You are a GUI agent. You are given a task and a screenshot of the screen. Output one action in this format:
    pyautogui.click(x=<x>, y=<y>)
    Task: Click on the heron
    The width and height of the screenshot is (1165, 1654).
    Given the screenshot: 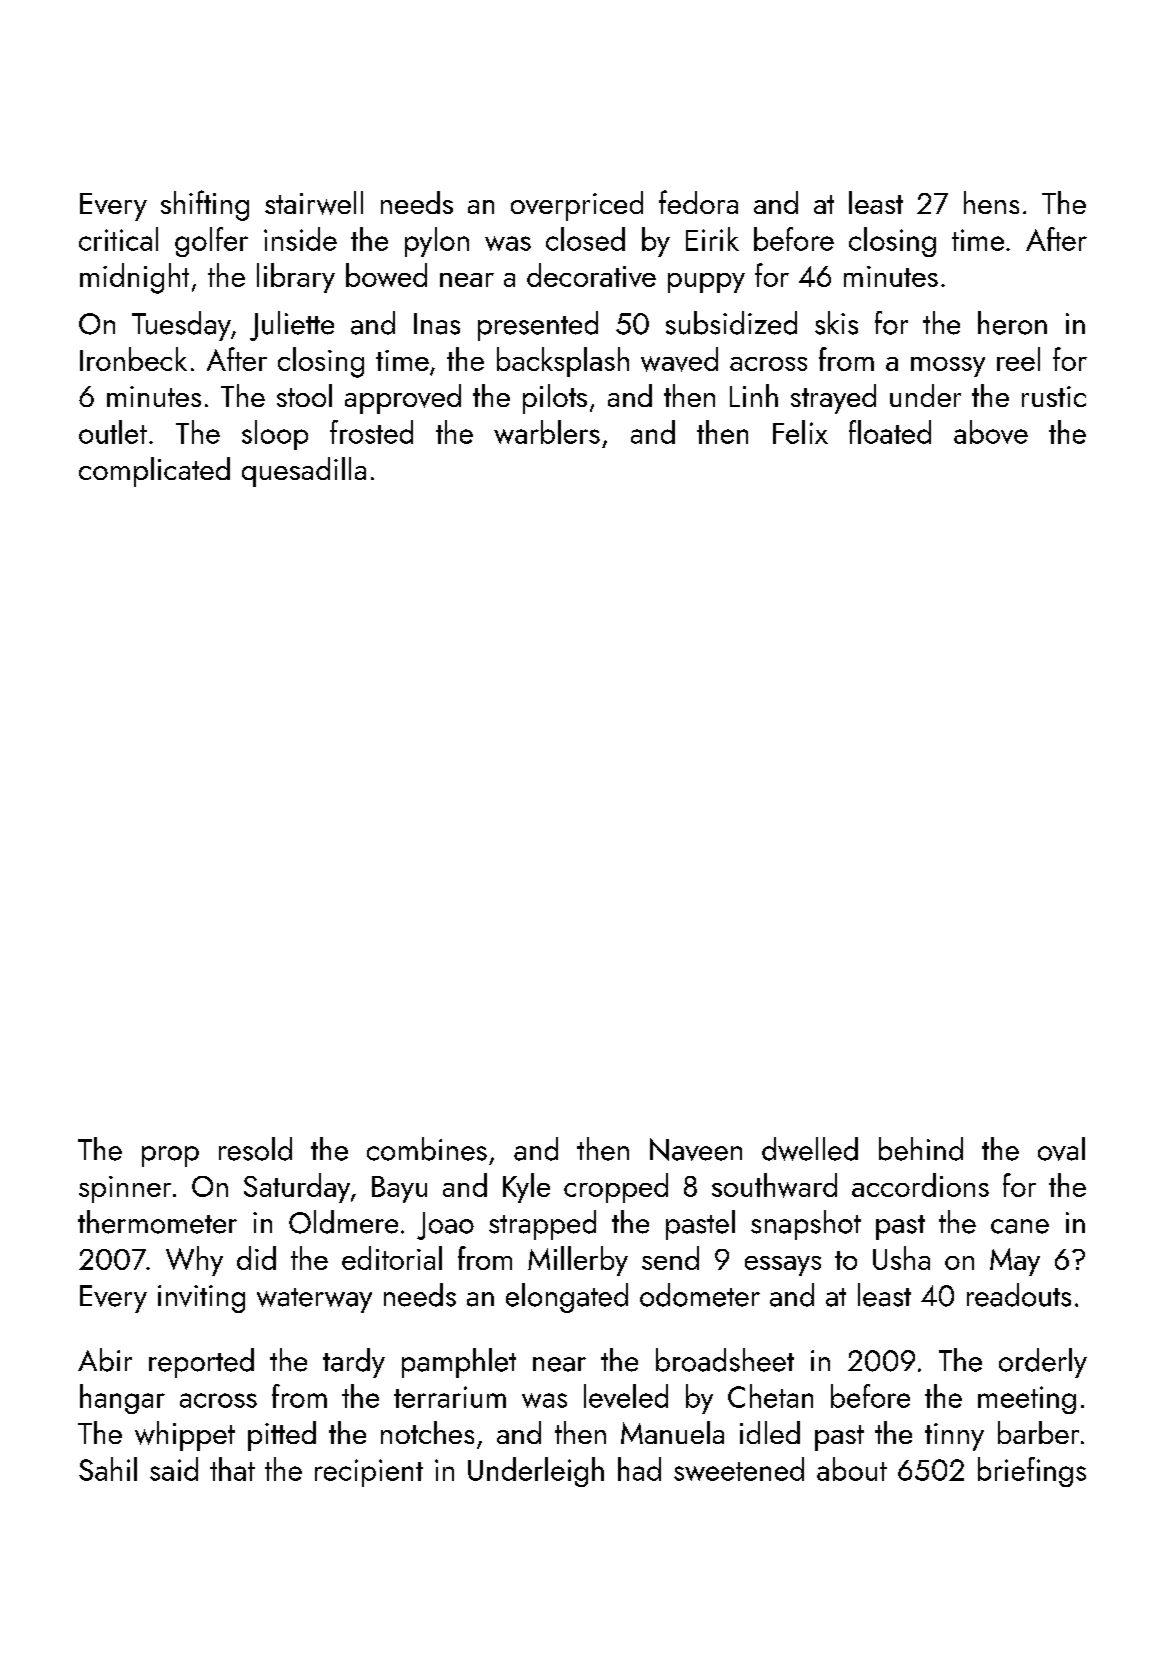 What is the action you would take?
    pyautogui.click(x=1012, y=323)
